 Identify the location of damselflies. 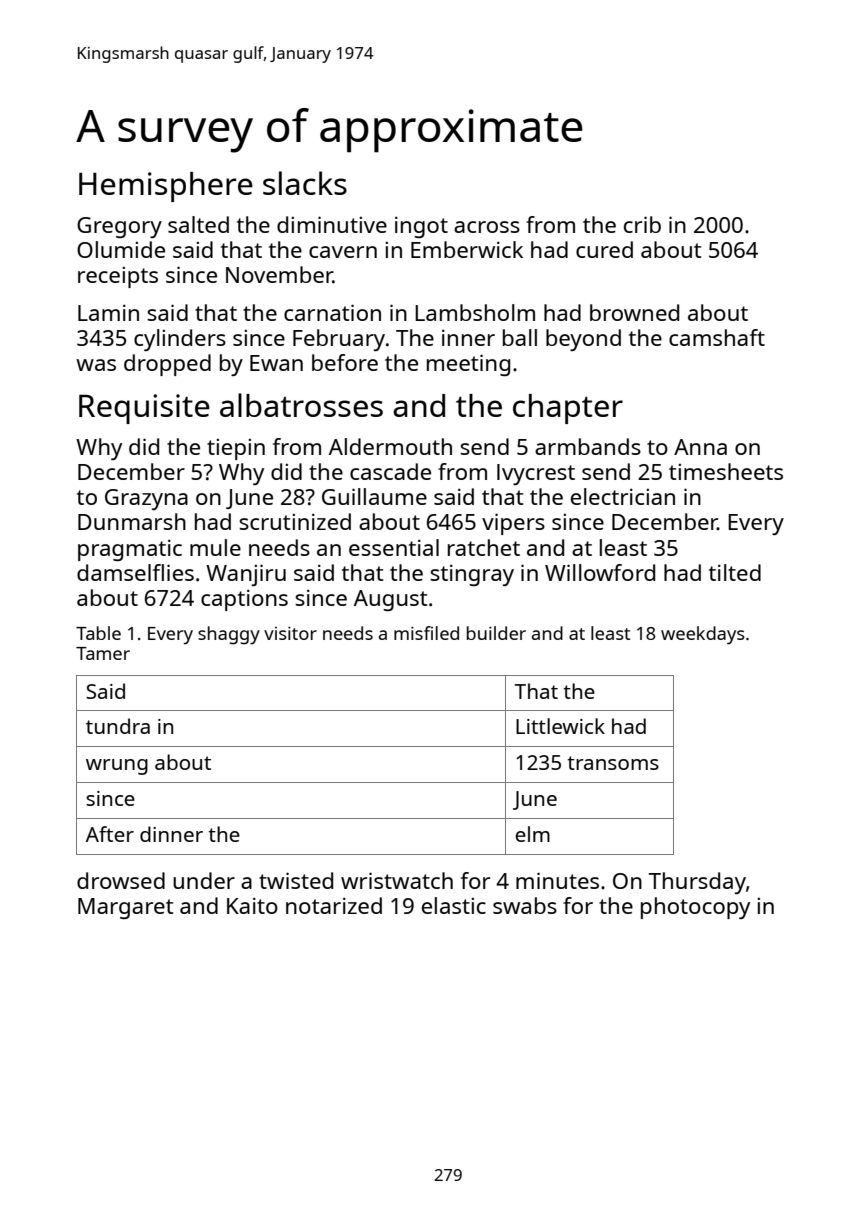
(135, 572).
